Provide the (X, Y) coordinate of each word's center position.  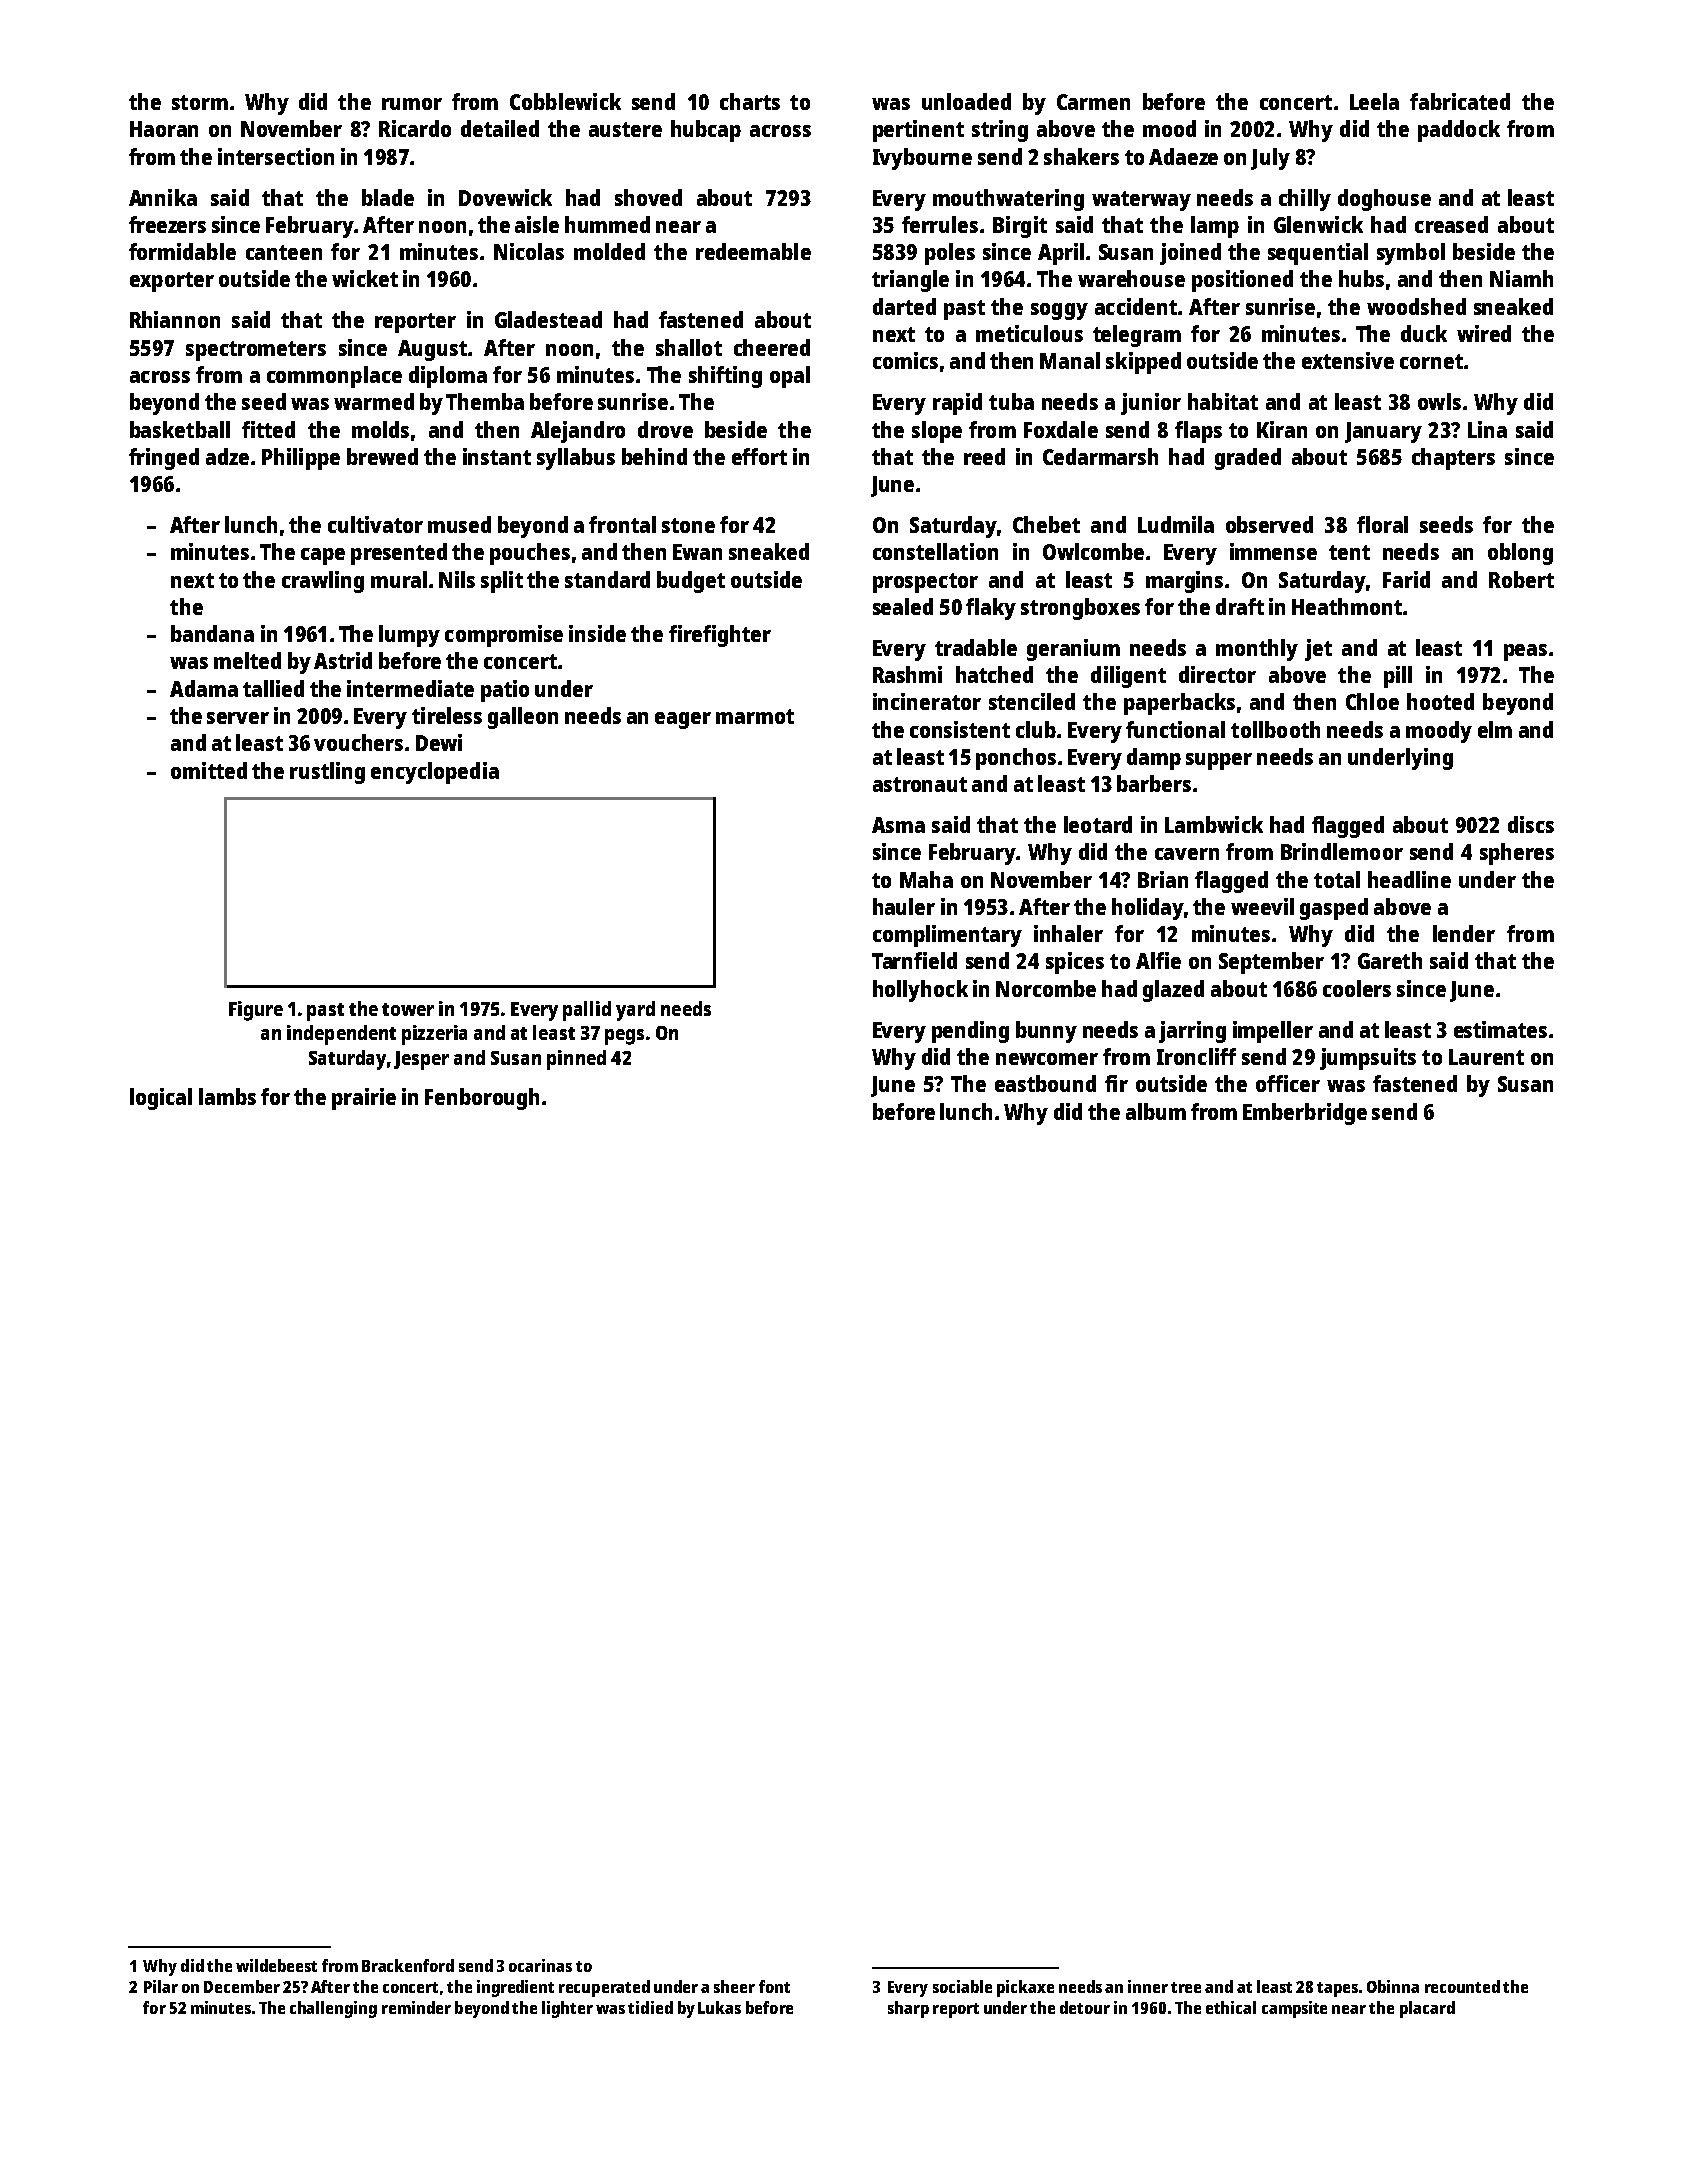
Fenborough (482, 1099)
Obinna (1393, 1986)
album (1156, 1111)
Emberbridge (1305, 1114)
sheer (734, 1986)
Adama (204, 688)
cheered (772, 347)
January (1383, 432)
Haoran (164, 129)
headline (1409, 879)
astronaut (920, 784)
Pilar (161, 1986)
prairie (364, 1099)
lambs (227, 1096)
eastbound (1045, 1083)
